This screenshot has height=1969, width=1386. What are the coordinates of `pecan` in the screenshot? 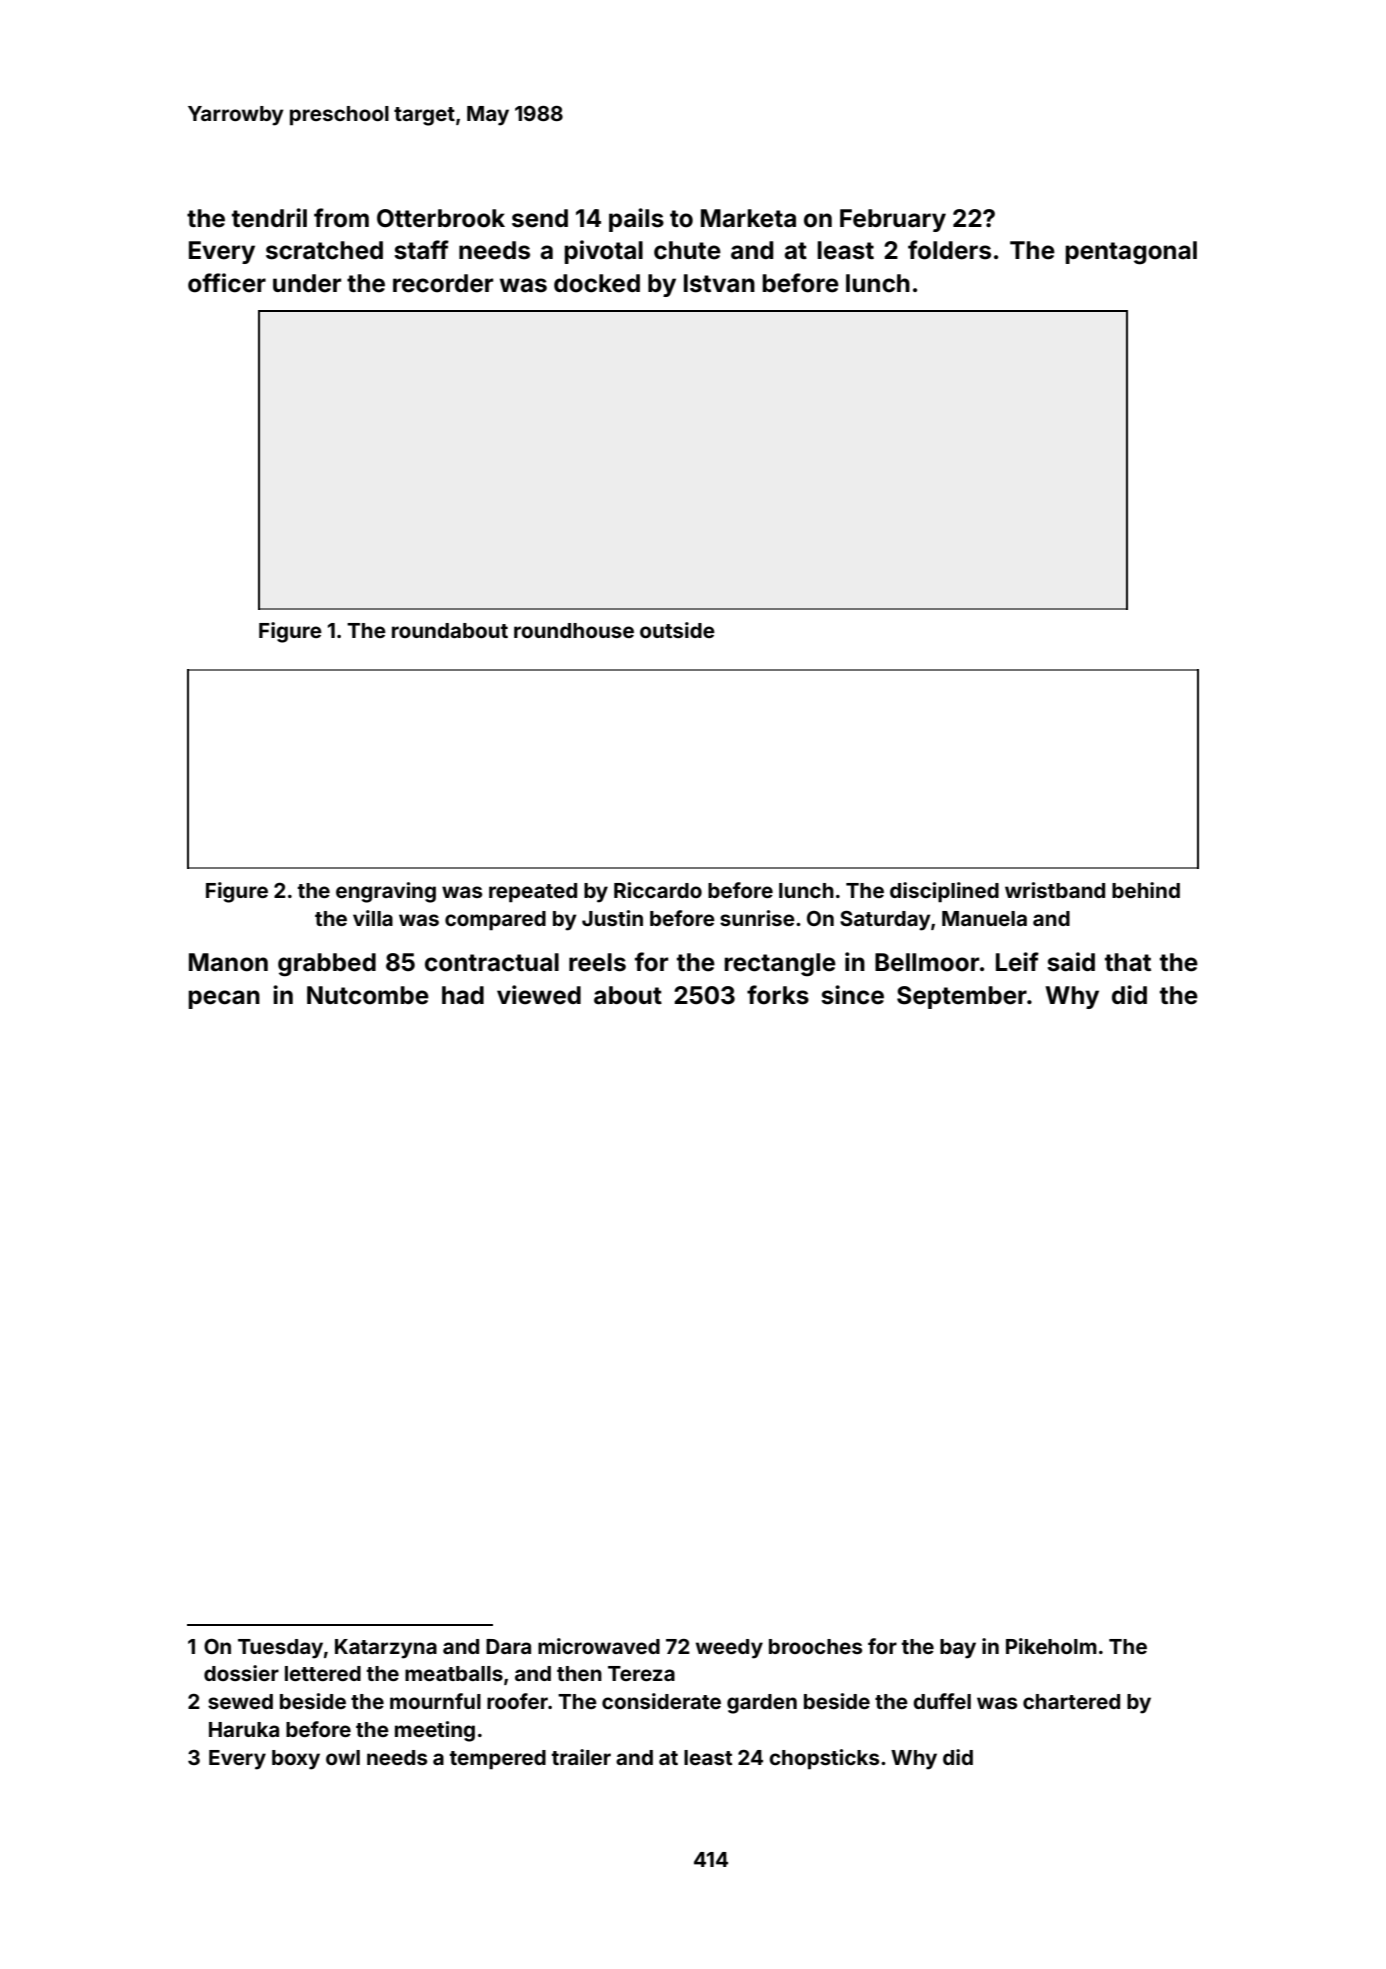 It's located at (224, 999).
